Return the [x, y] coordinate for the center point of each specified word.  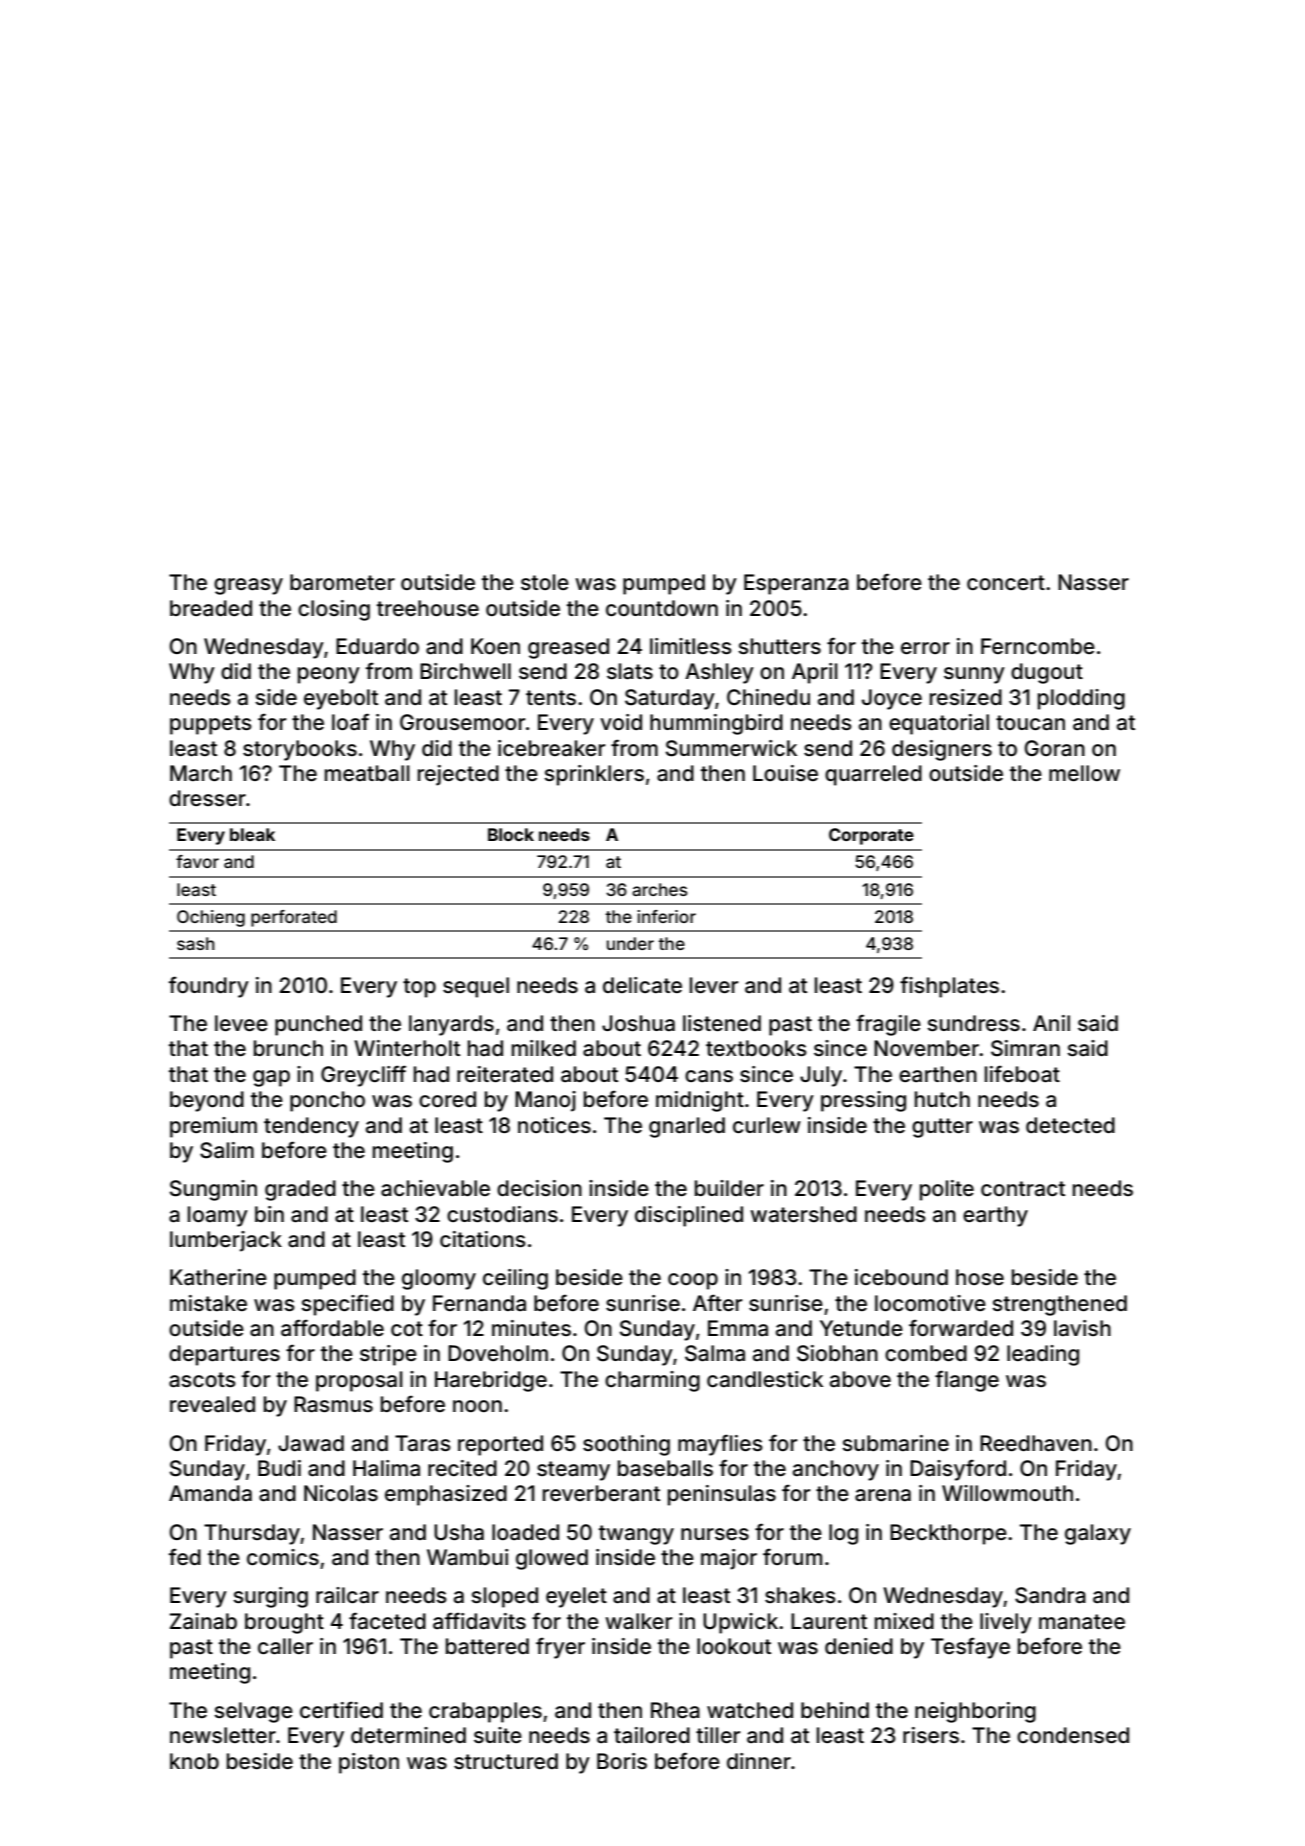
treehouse [428, 608]
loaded [525, 1532]
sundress [973, 1023]
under [630, 943]
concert [1006, 582]
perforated [294, 918]
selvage [253, 1712]
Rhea [675, 1710]
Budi [279, 1468]
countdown [662, 608]
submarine [895, 1443]
